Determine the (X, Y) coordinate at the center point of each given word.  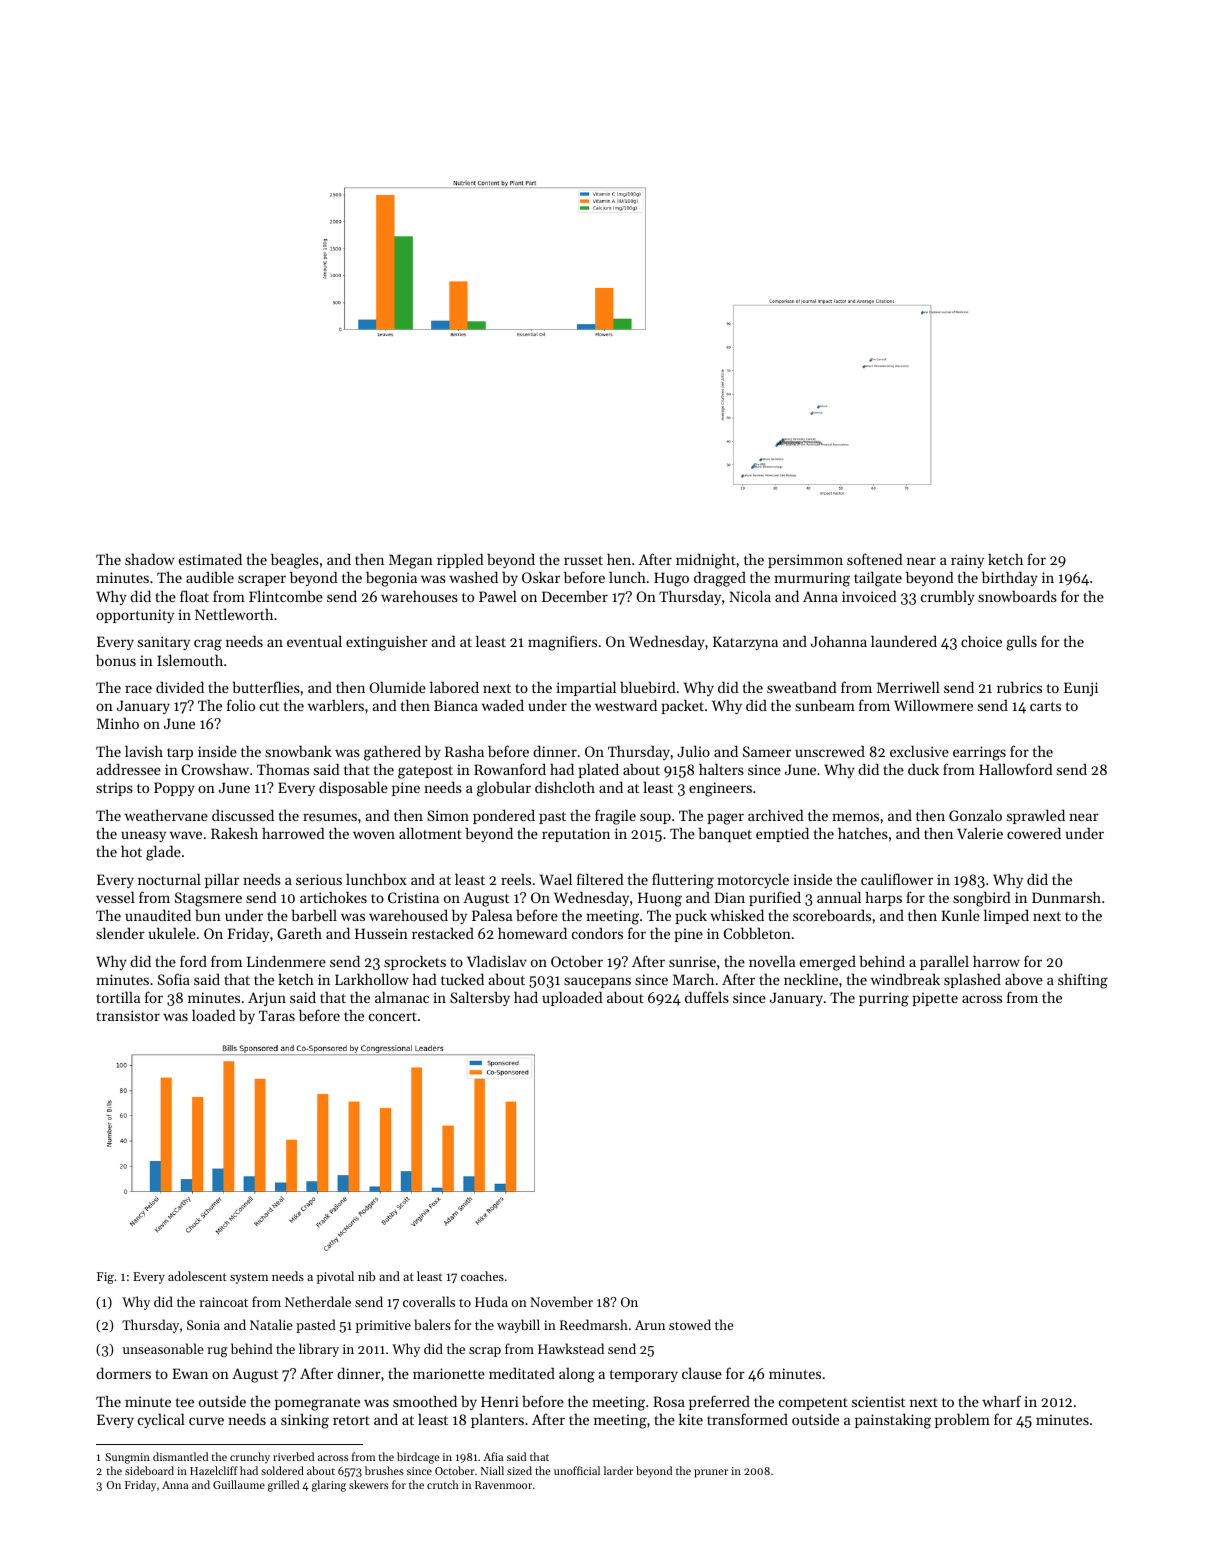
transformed (747, 1419)
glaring (329, 1486)
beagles (295, 561)
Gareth (299, 933)
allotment (430, 833)
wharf (1001, 1401)
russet (583, 560)
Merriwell (908, 687)
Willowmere (933, 705)
